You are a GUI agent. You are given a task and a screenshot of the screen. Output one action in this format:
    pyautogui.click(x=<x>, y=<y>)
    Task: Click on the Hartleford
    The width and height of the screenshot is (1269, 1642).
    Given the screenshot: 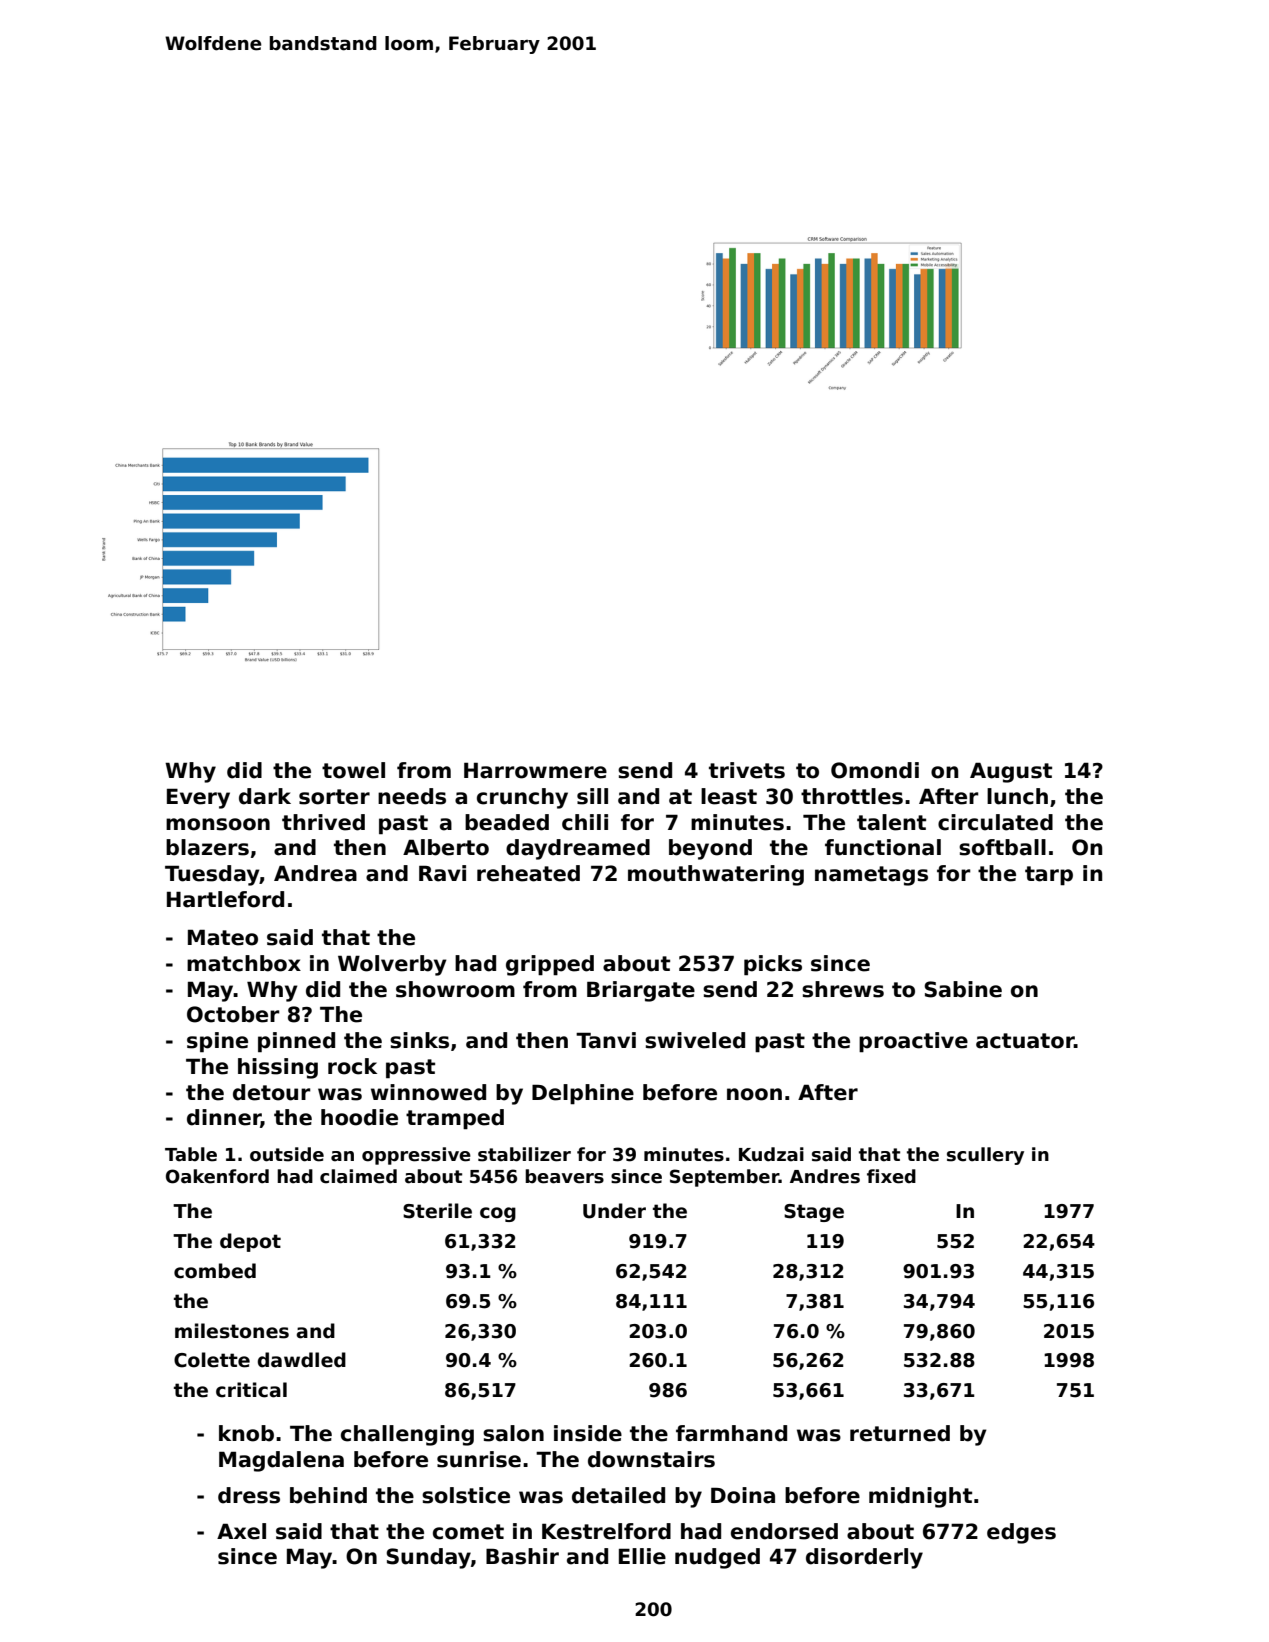 What is the action you would take?
    pyautogui.click(x=225, y=899)
